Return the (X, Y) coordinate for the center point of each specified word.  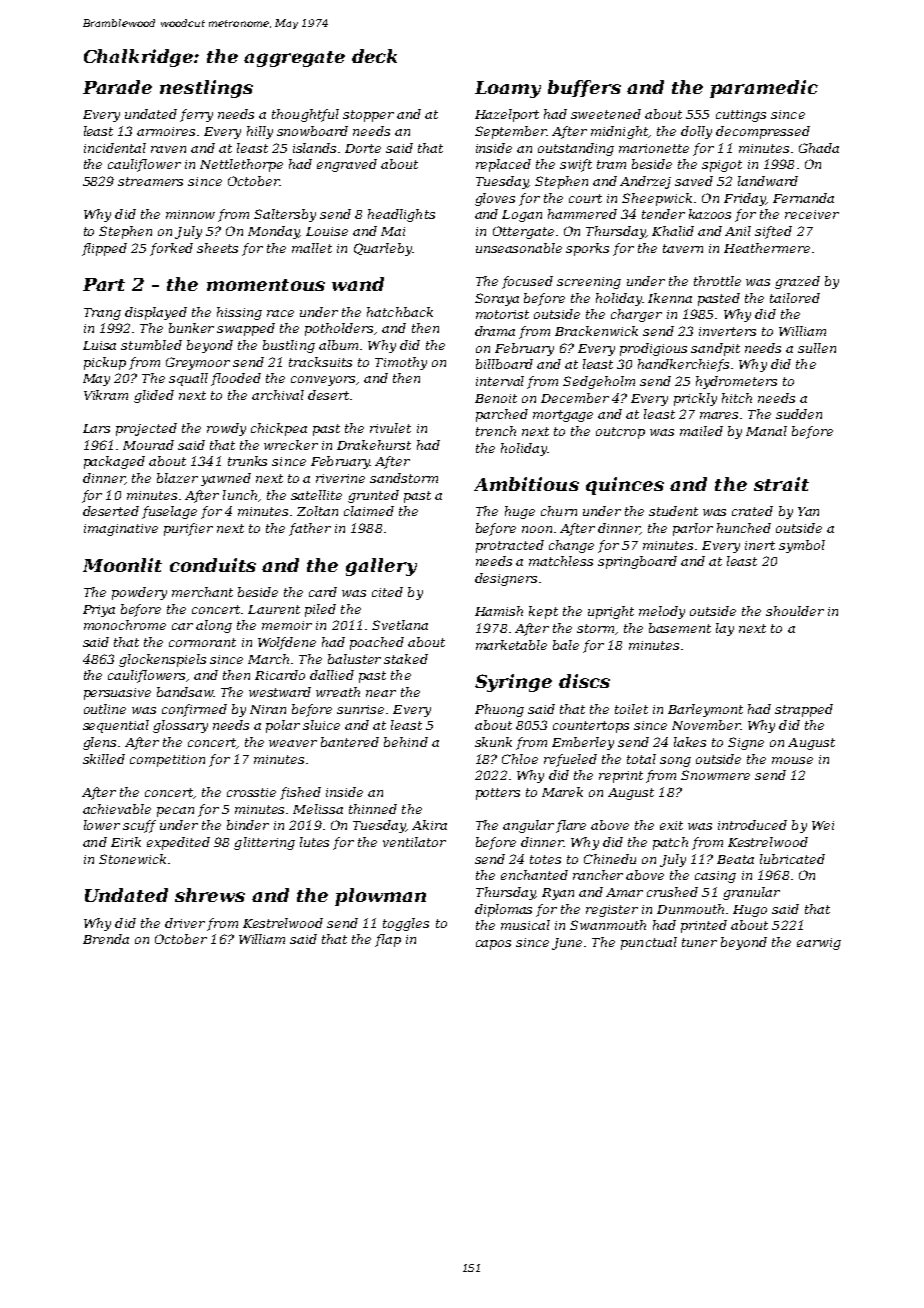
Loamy (508, 89)
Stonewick (132, 859)
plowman (380, 897)
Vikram (106, 395)
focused (527, 282)
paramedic (764, 89)
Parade (117, 87)
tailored (795, 298)
